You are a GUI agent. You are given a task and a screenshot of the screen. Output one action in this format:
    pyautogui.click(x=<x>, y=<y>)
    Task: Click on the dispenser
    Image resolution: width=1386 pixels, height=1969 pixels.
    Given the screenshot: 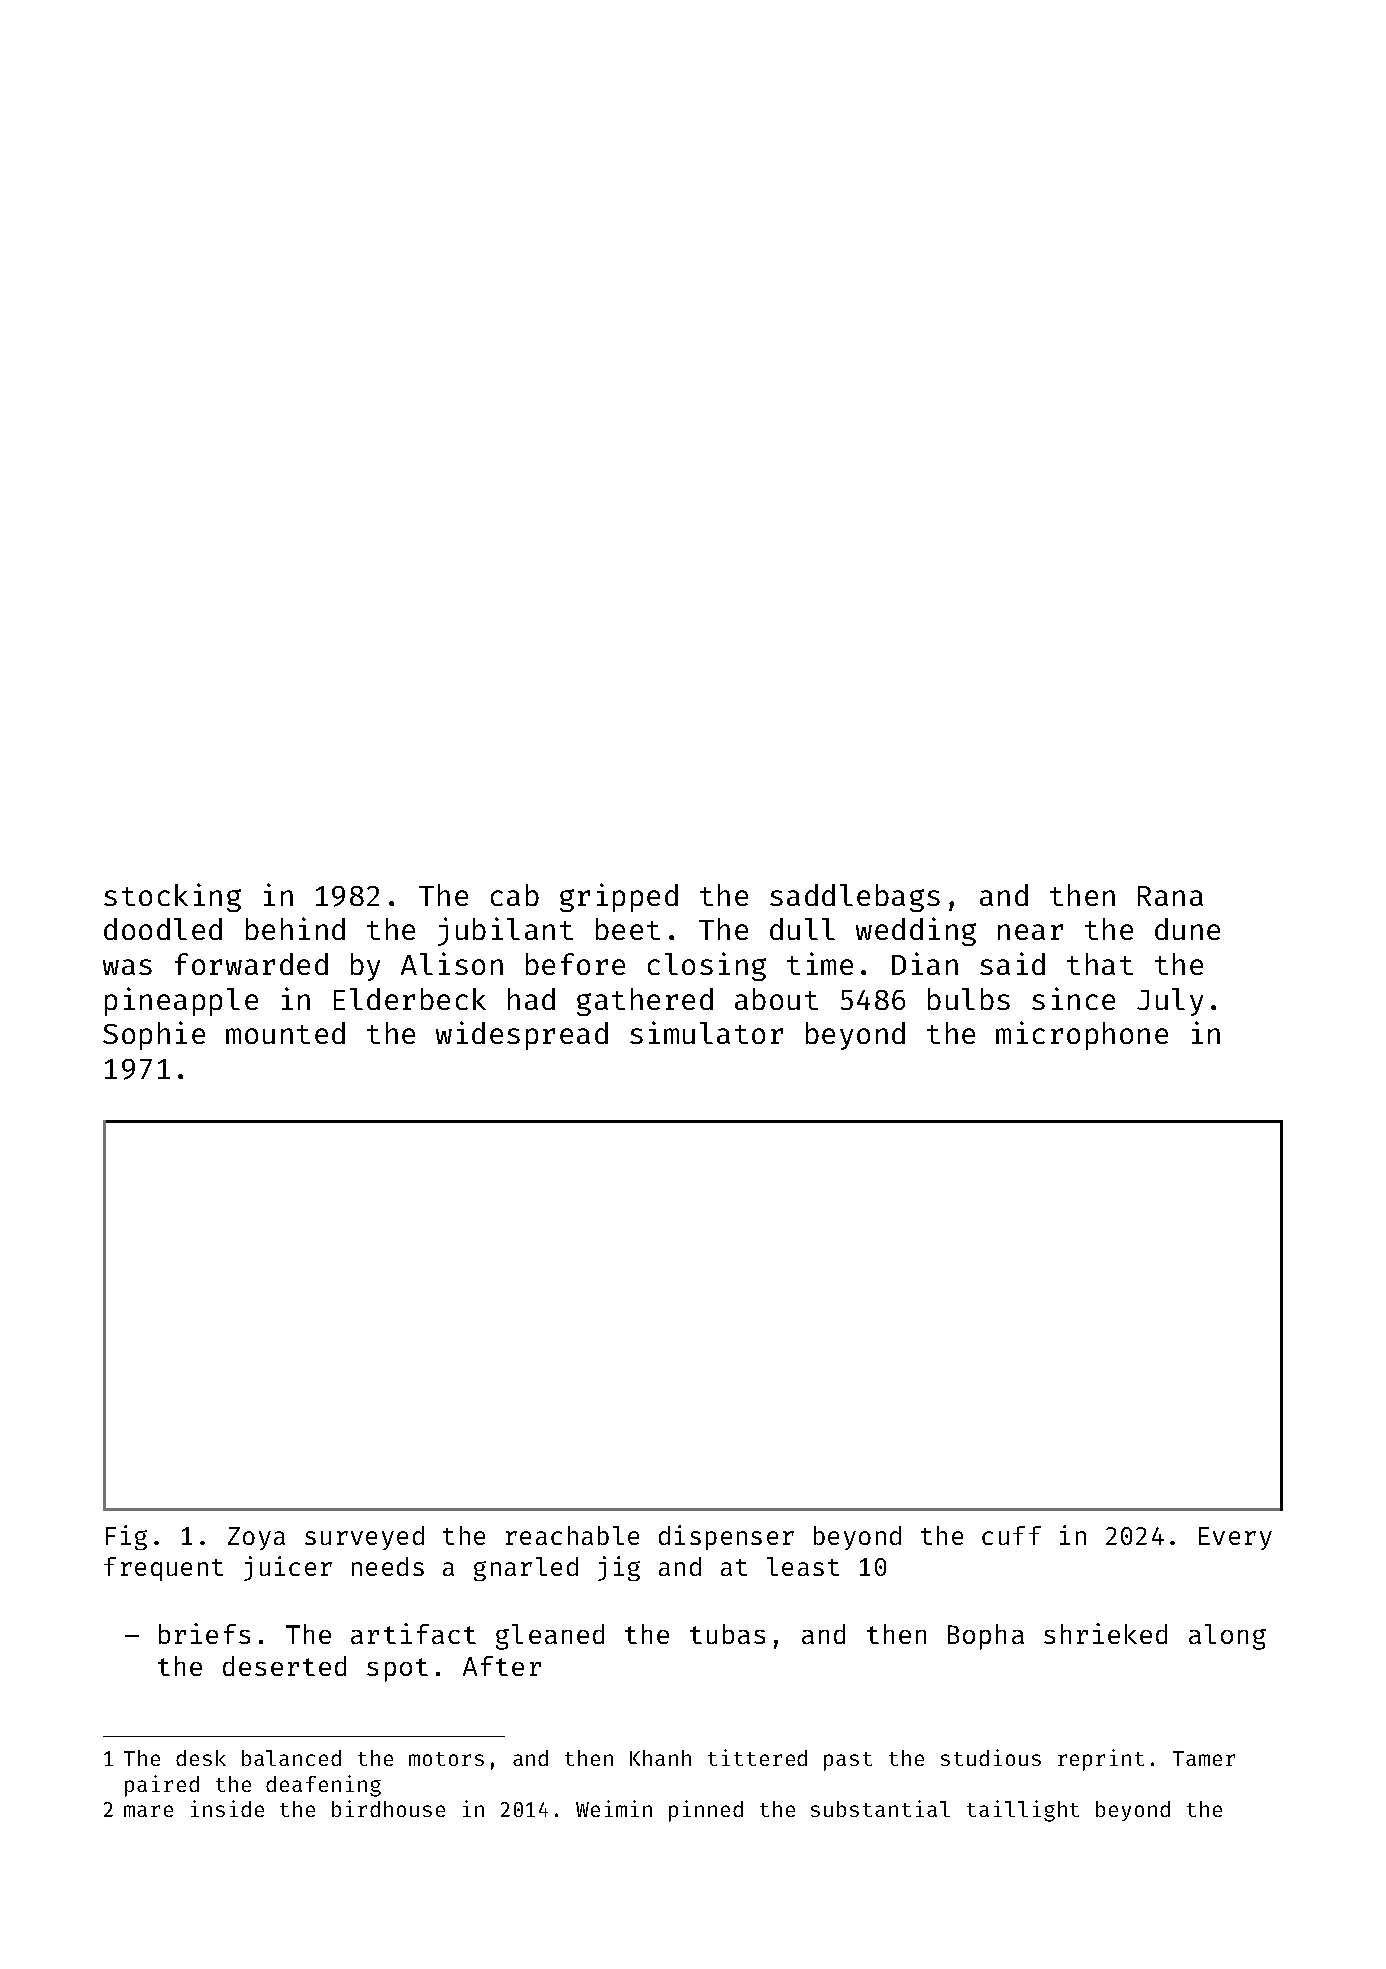 What is the action you would take?
    pyautogui.click(x=726, y=1537)
